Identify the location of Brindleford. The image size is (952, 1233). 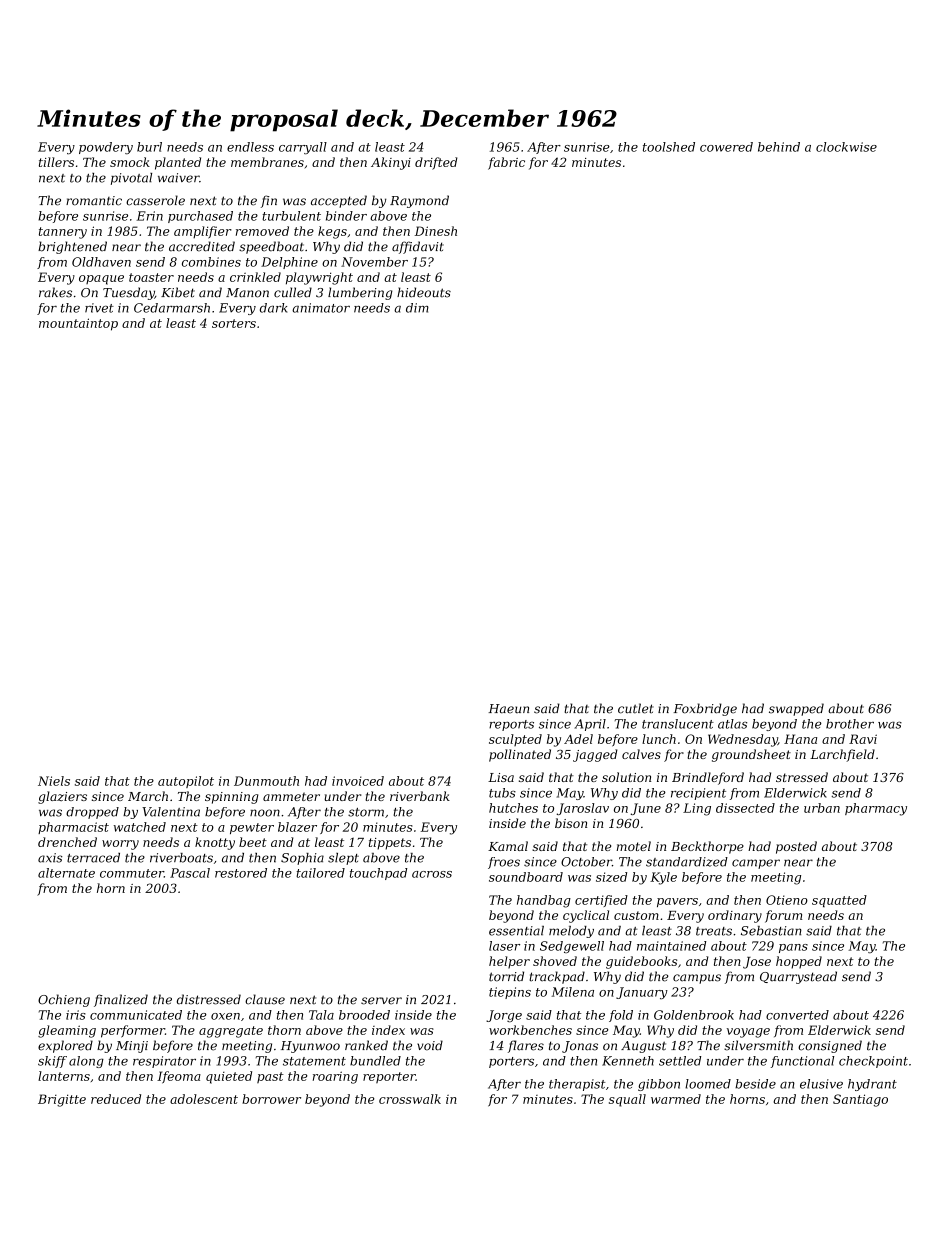
(708, 778).
